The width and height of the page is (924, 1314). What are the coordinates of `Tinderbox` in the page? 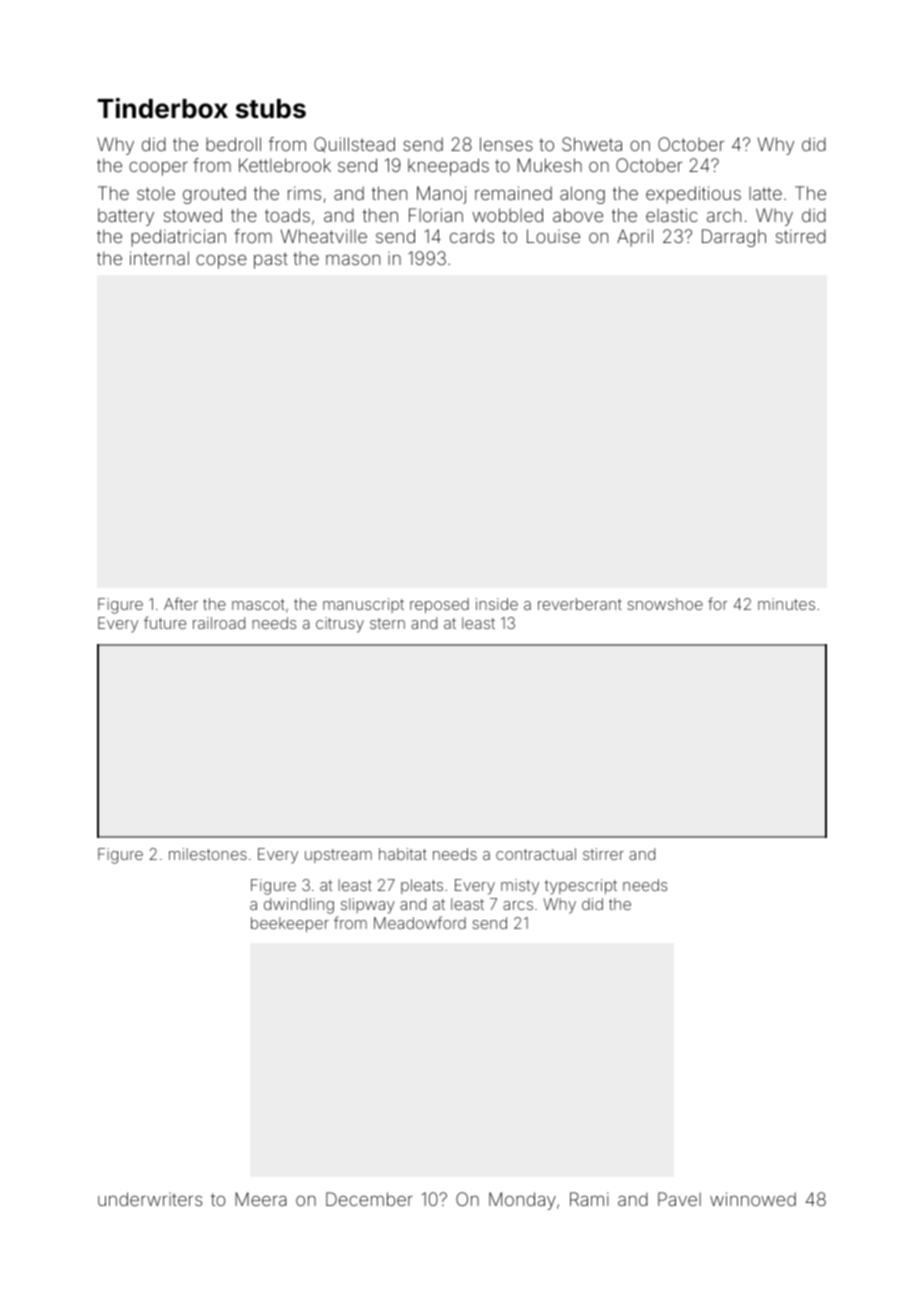 It's located at (162, 108).
